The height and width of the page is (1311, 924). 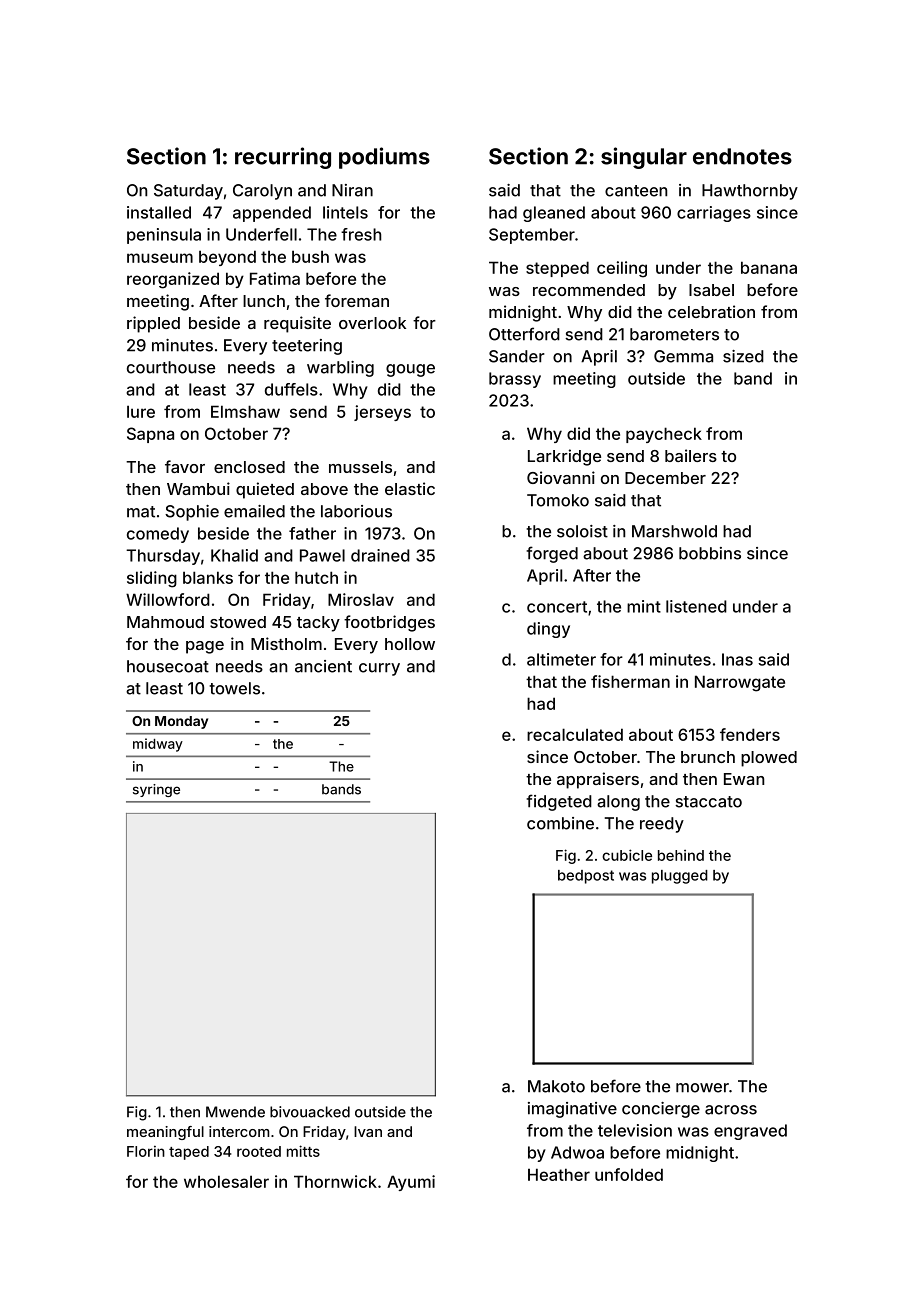 What do you see at coordinates (554, 214) in the page?
I see `gleaned` at bounding box center [554, 214].
